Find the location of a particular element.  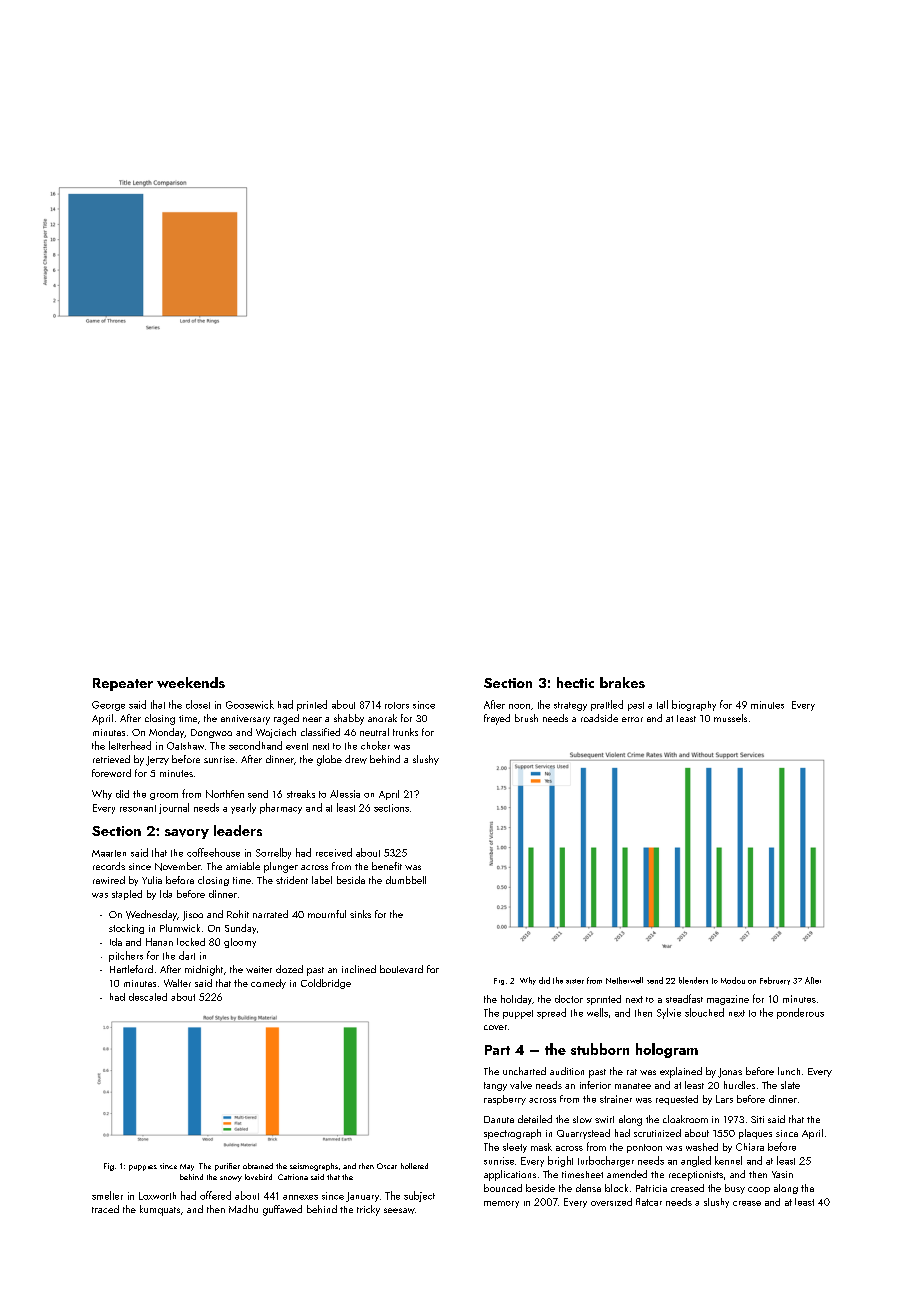

dumbbell is located at coordinates (406, 880).
